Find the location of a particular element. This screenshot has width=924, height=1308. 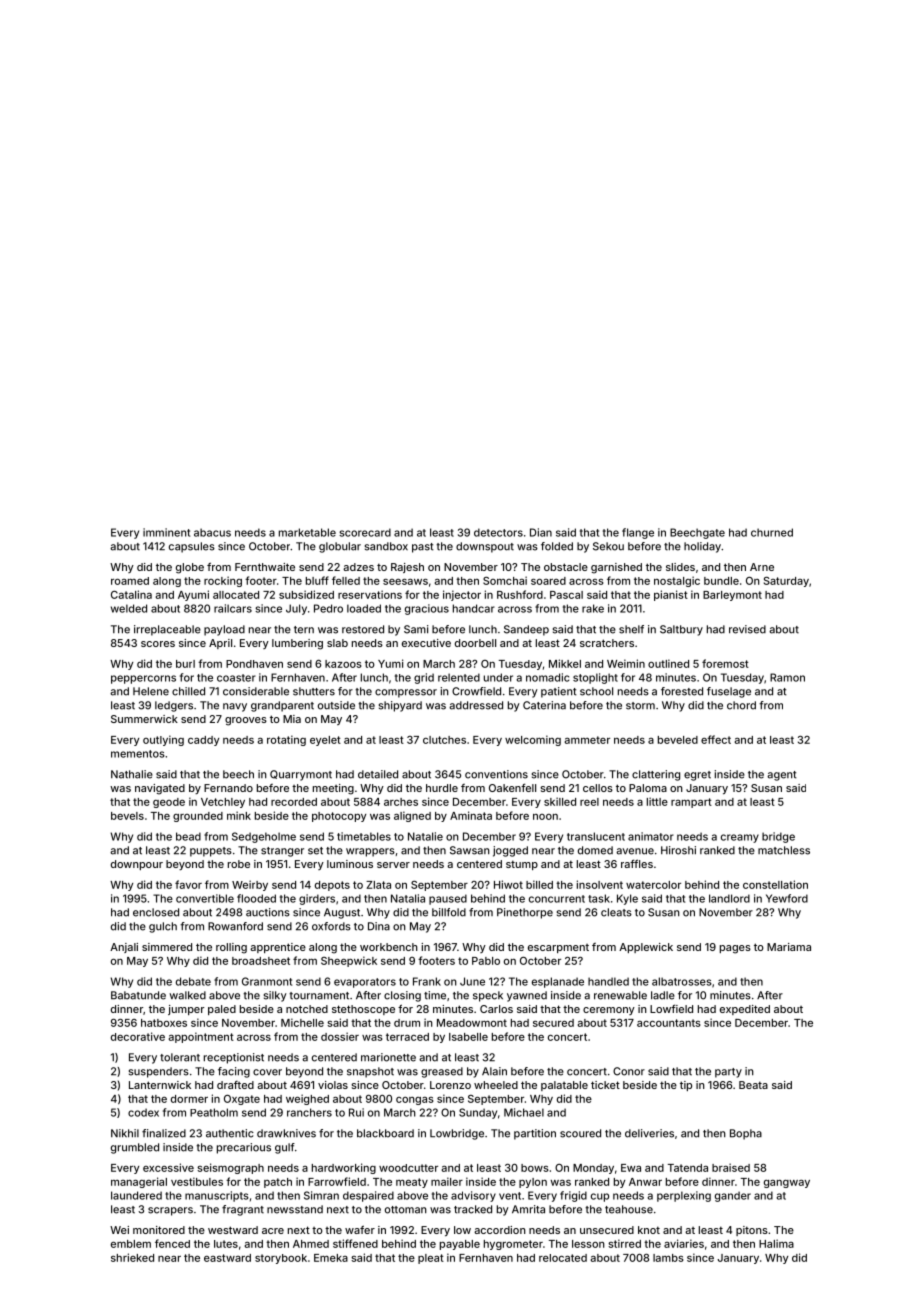

arches is located at coordinates (401, 802).
